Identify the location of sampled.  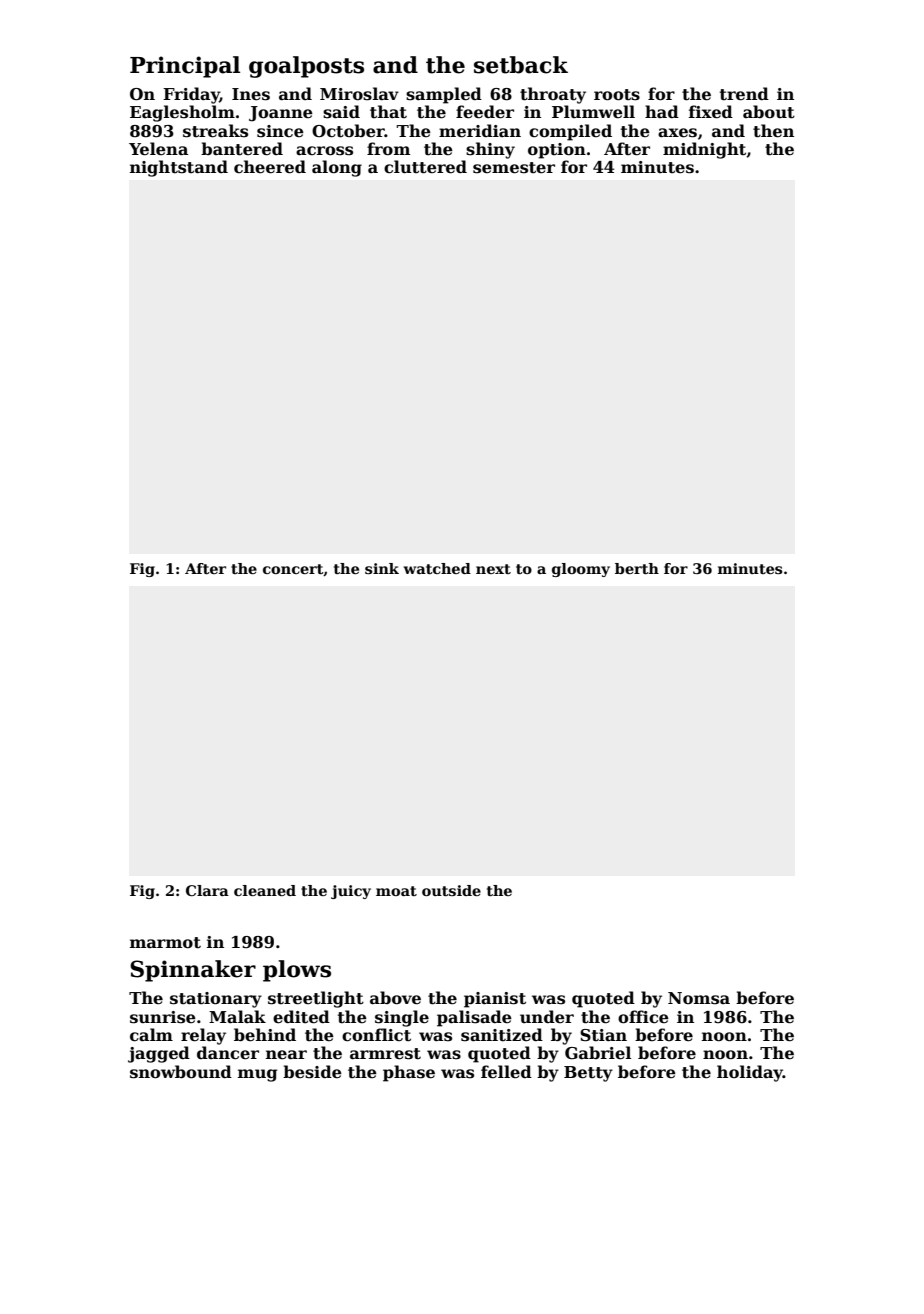
(444, 95).
